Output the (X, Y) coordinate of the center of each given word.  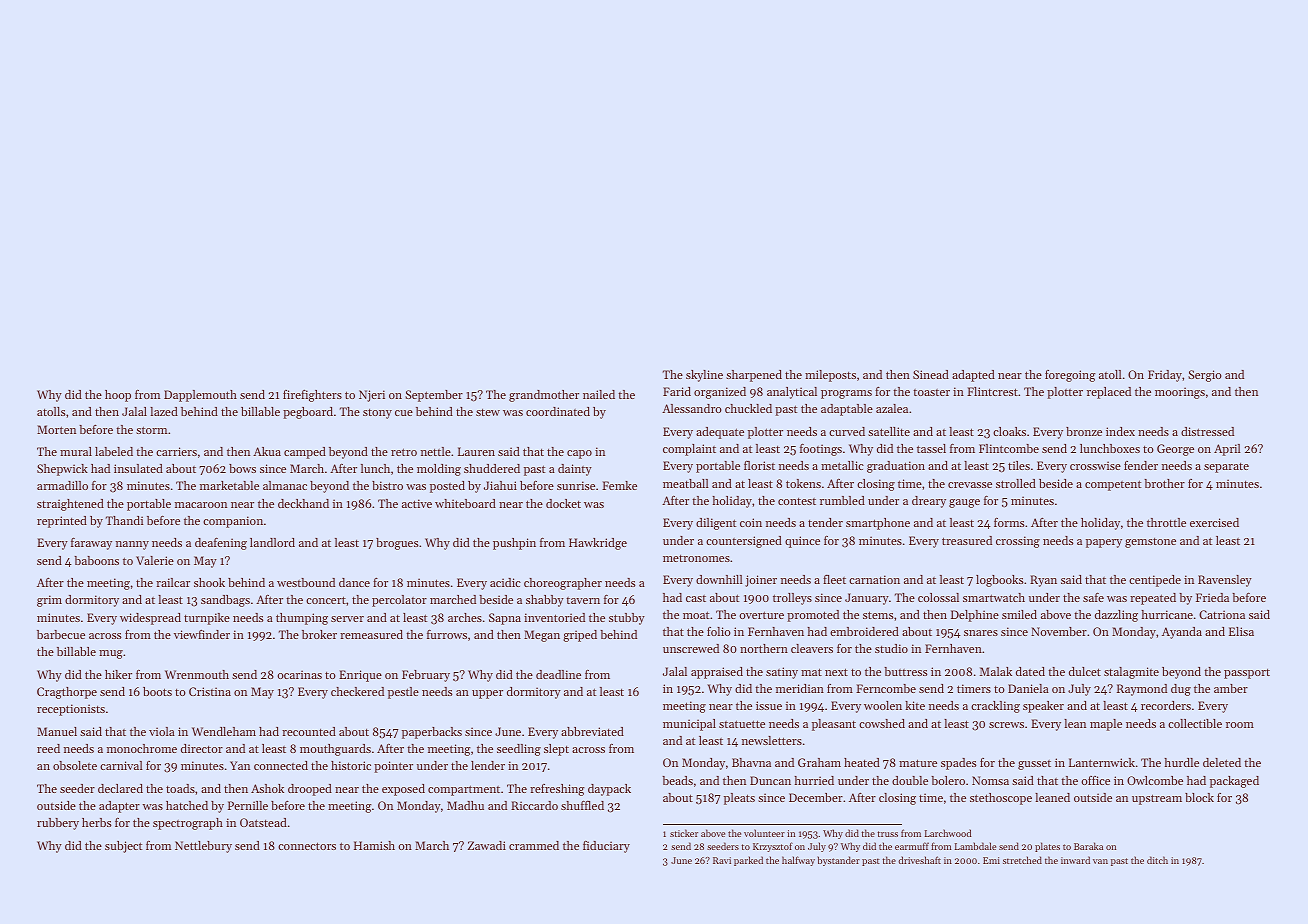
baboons (96, 560)
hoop (118, 396)
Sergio (1205, 376)
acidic (505, 582)
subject (123, 847)
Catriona (1222, 614)
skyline (704, 376)
